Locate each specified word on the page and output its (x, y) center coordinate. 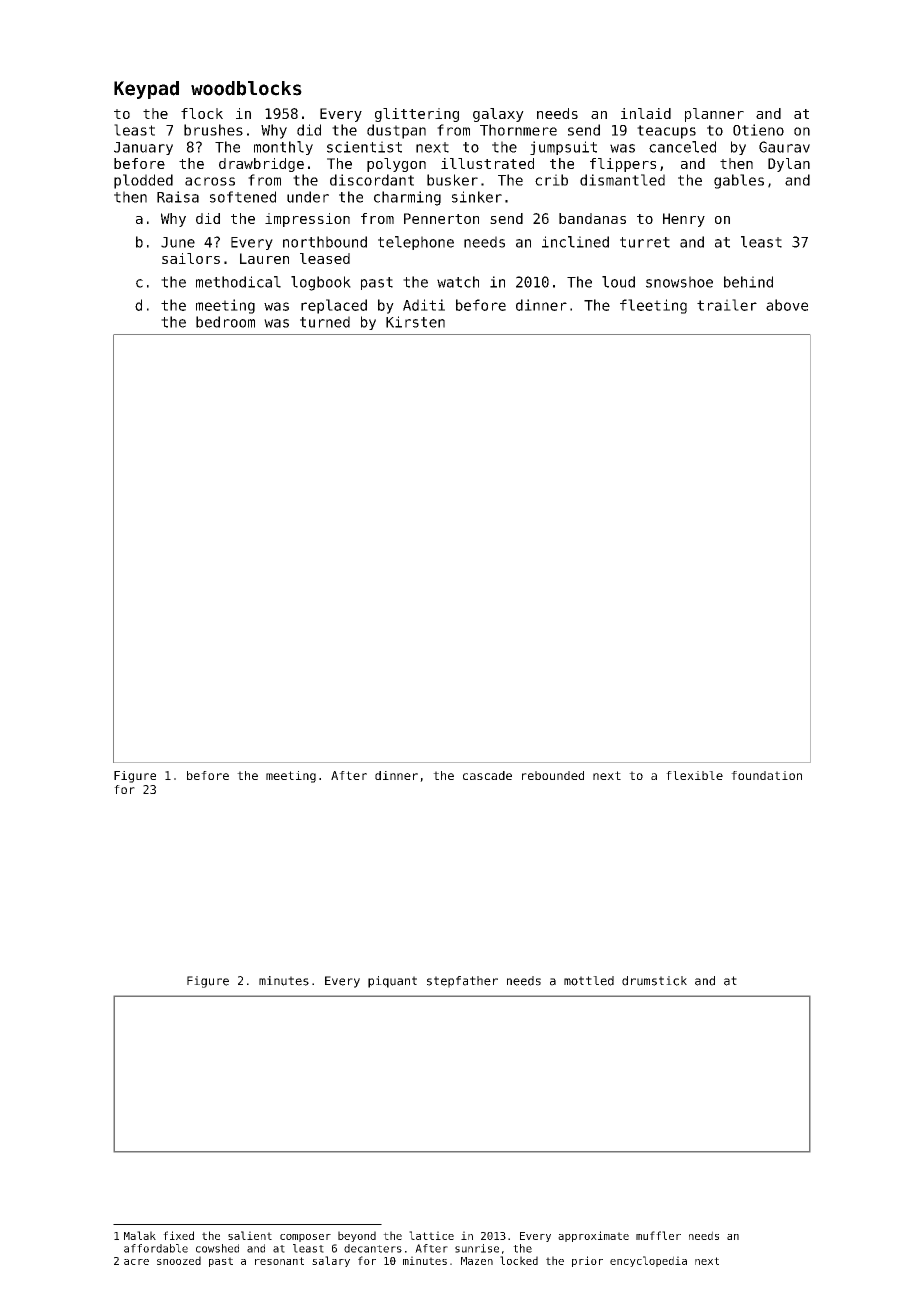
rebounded (553, 775)
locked (519, 1260)
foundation (766, 775)
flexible (694, 775)
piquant (392, 982)
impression (307, 220)
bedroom (225, 322)
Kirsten (415, 322)
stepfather (462, 982)
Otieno (758, 130)
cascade (487, 775)
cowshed (217, 1248)
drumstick (654, 981)
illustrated (487, 163)
